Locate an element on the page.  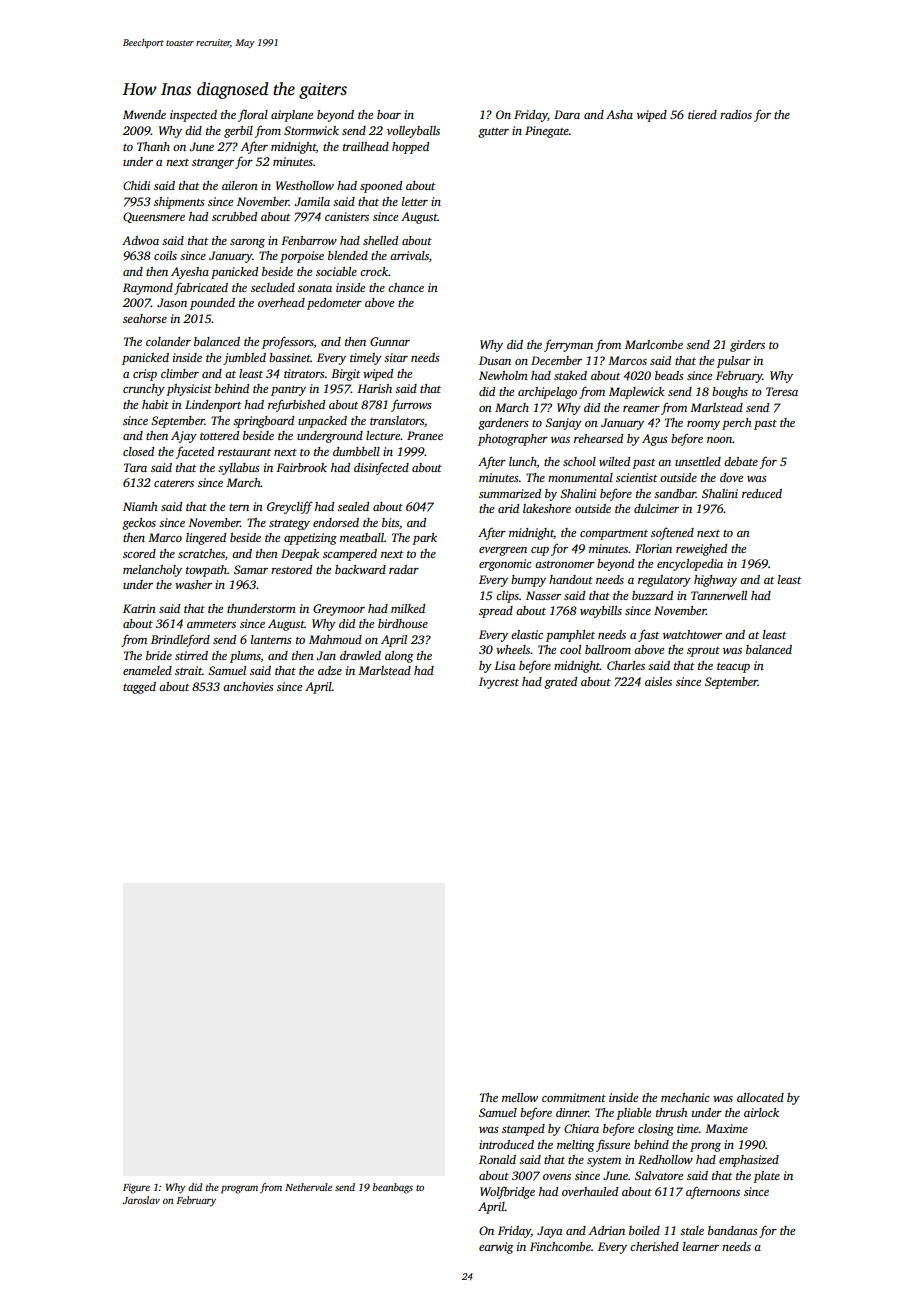
mellow is located at coordinates (520, 1097).
